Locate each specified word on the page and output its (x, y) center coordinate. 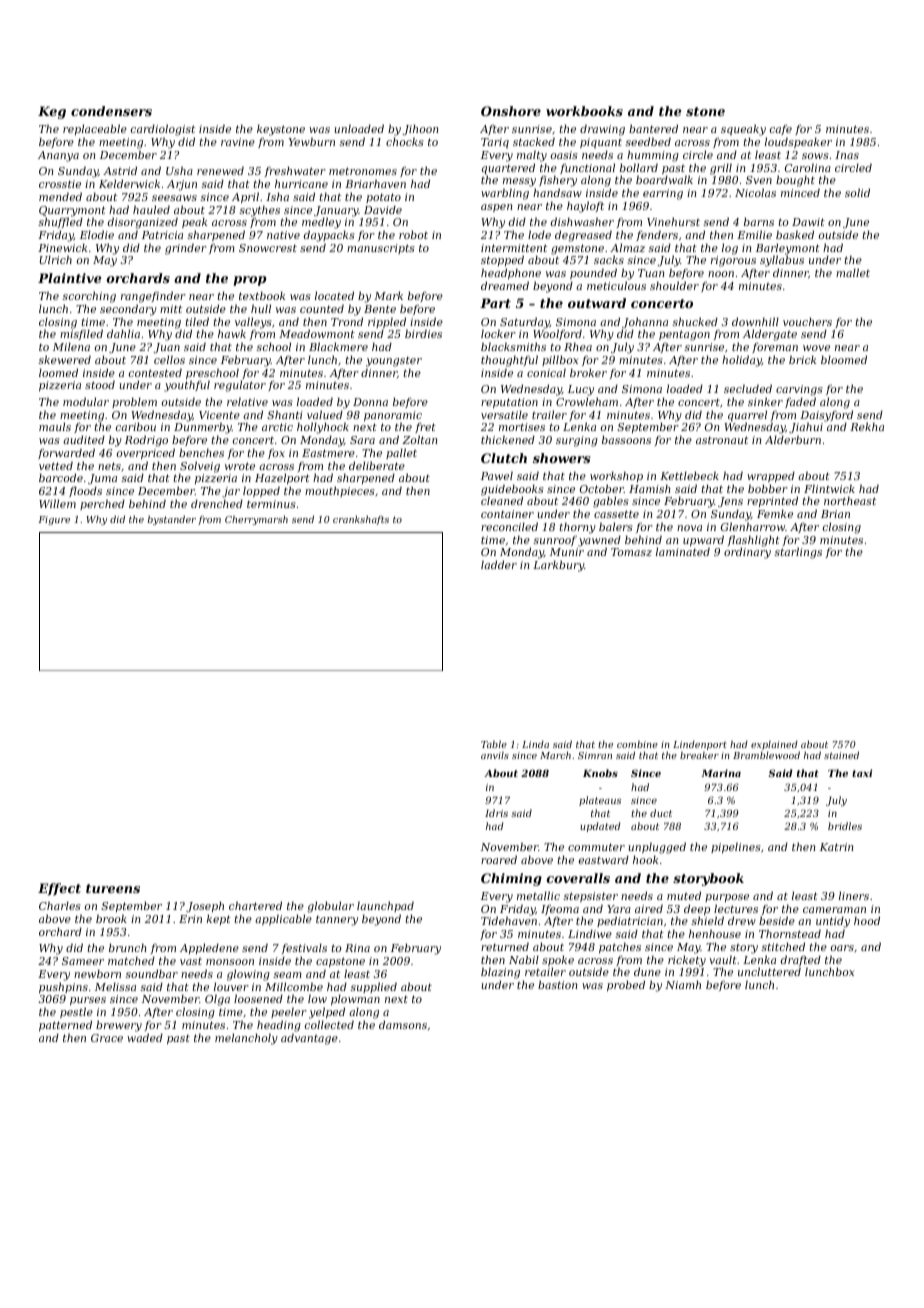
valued (325, 414)
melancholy (246, 1039)
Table (494, 744)
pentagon (684, 335)
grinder (186, 249)
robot (413, 234)
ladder (499, 564)
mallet (853, 272)
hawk (232, 333)
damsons (403, 1024)
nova (689, 528)
